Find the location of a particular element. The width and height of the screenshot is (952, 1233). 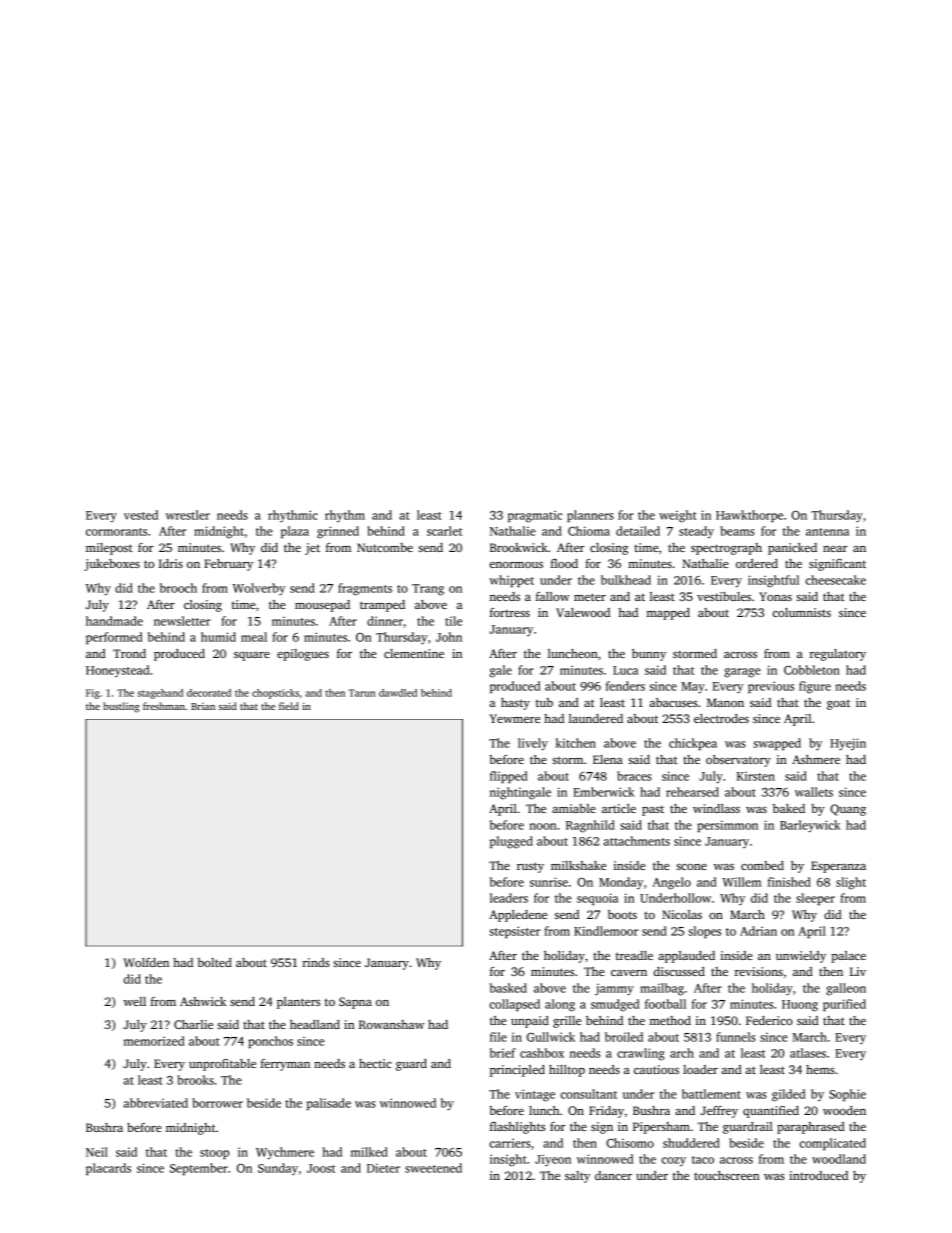

planners is located at coordinates (590, 516).
